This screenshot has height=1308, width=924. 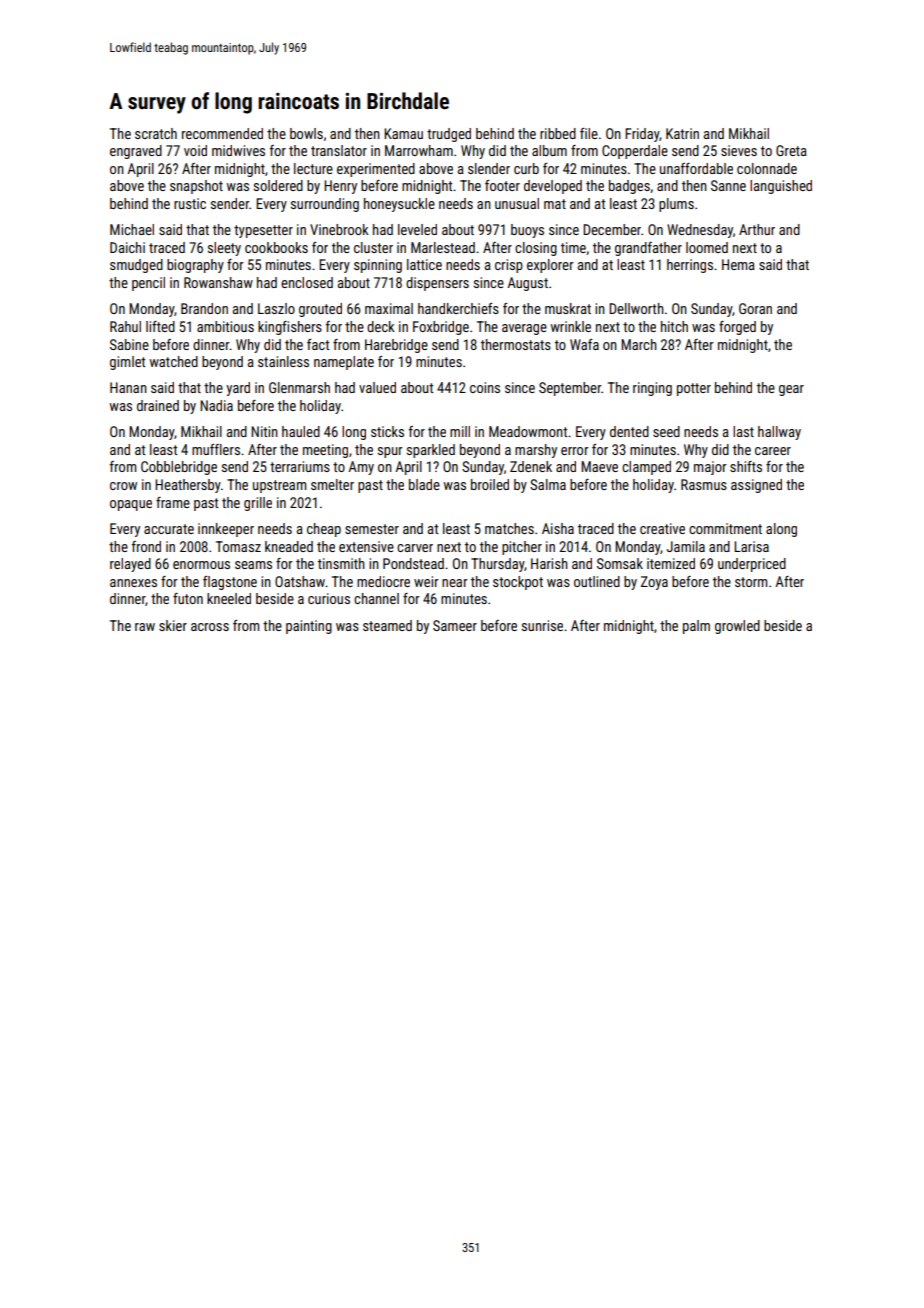 I want to click on steamed, so click(x=387, y=625).
